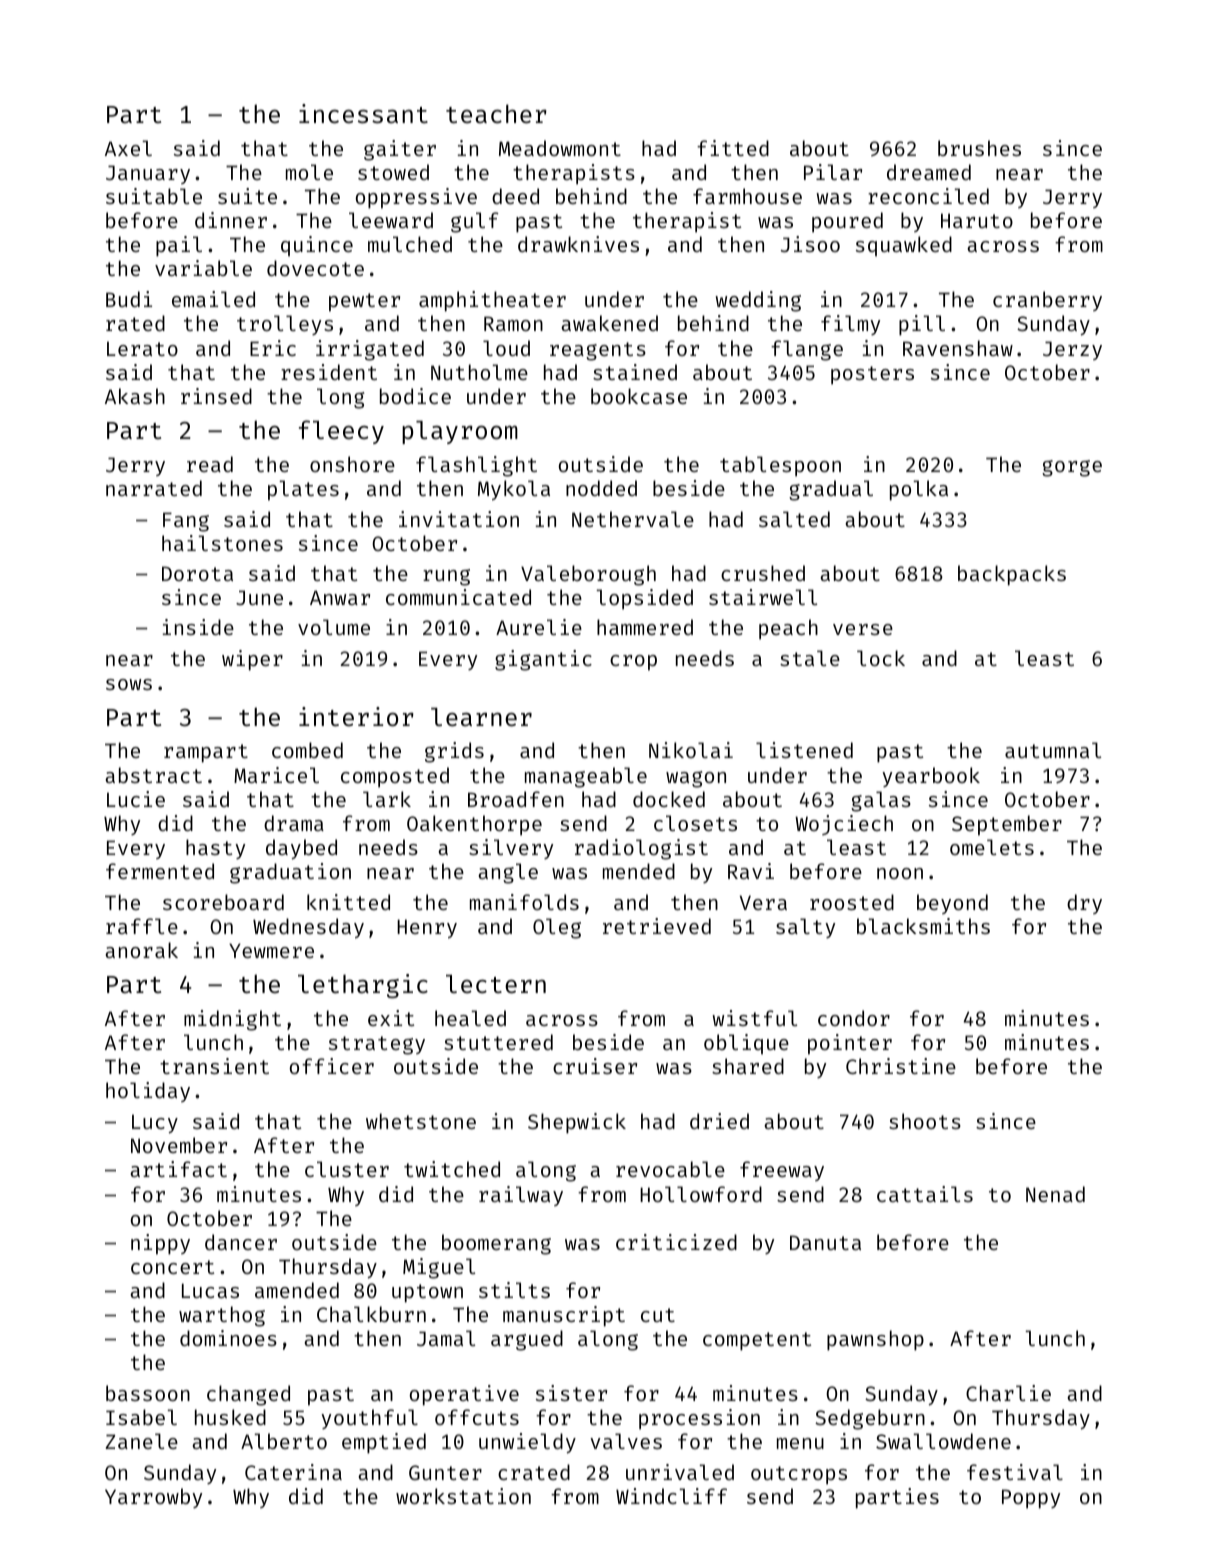 The height and width of the screenshot is (1563, 1208). What do you see at coordinates (511, 849) in the screenshot?
I see `silvery` at bounding box center [511, 849].
